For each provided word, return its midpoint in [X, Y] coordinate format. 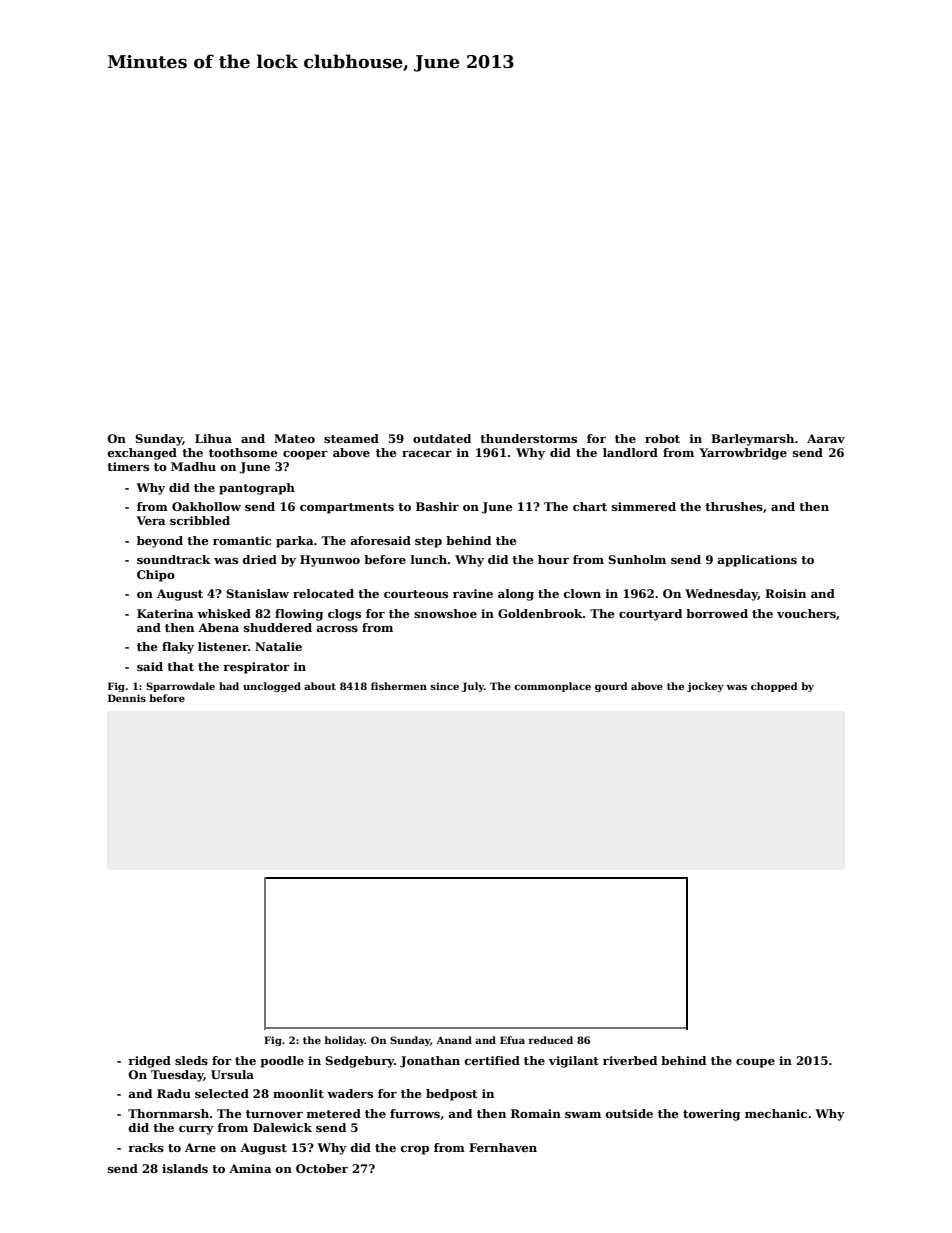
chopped [774, 687]
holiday [345, 1041]
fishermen [399, 686]
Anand [454, 1040]
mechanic [776, 1113]
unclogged [272, 687]
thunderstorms [528, 438]
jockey [705, 687]
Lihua [213, 438]
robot [662, 438]
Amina [250, 1168]
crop [415, 1150]
